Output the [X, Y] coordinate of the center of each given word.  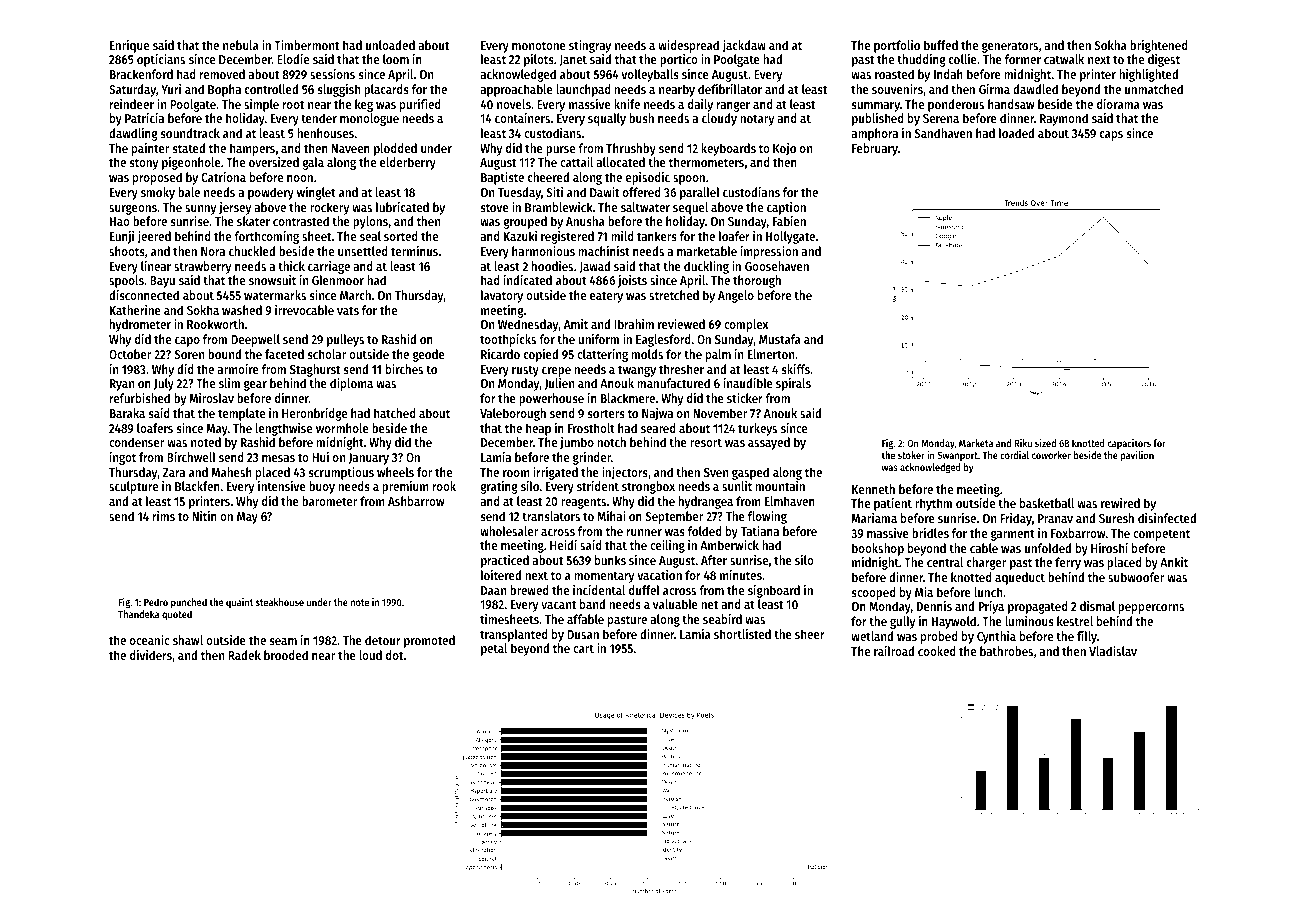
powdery [271, 193]
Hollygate [790, 237]
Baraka [127, 413]
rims [164, 516]
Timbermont [306, 45]
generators [1010, 47]
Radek [244, 655]
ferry [1068, 563]
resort [706, 442]
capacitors [1129, 444]
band [592, 604]
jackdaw [744, 46]
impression [769, 252]
